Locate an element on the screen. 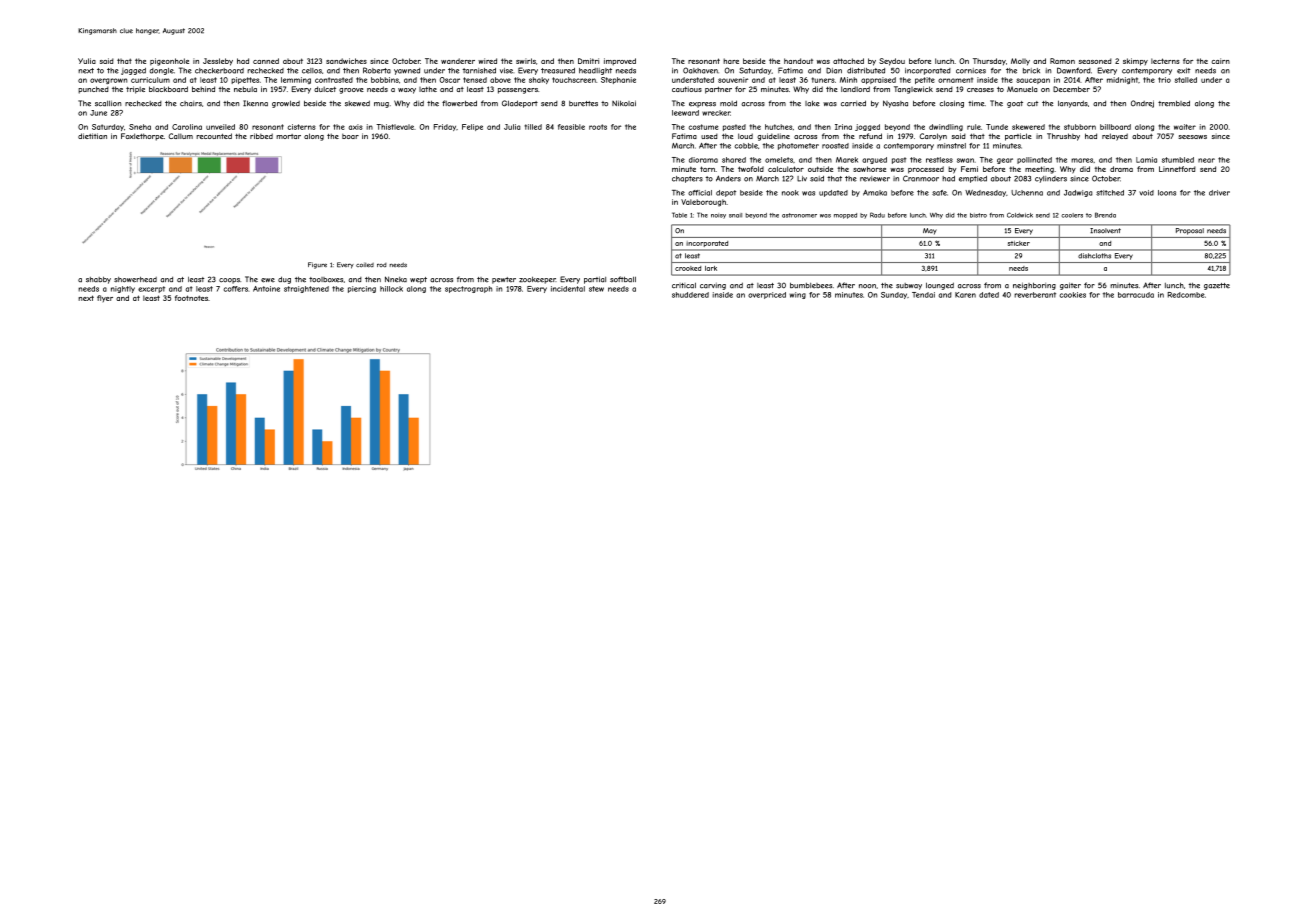 The image size is (1308, 924). treasured is located at coordinates (558, 71).
